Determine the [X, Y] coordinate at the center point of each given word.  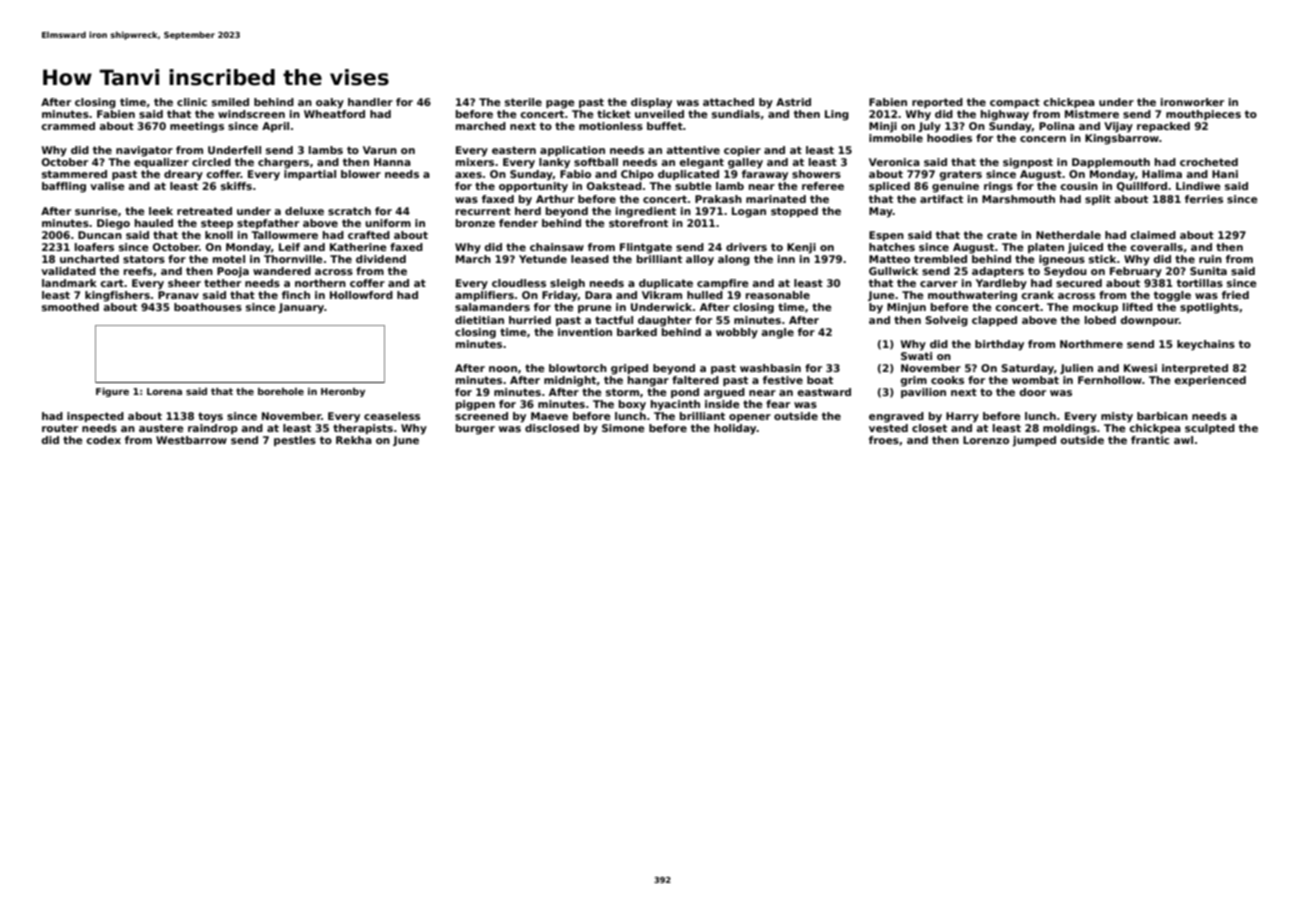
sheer [184, 283]
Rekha [354, 440]
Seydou [1065, 272]
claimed [1153, 235]
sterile [523, 102]
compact [1015, 103]
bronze [475, 223]
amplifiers [484, 296]
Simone [623, 428]
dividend [381, 259]
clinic [192, 102]
